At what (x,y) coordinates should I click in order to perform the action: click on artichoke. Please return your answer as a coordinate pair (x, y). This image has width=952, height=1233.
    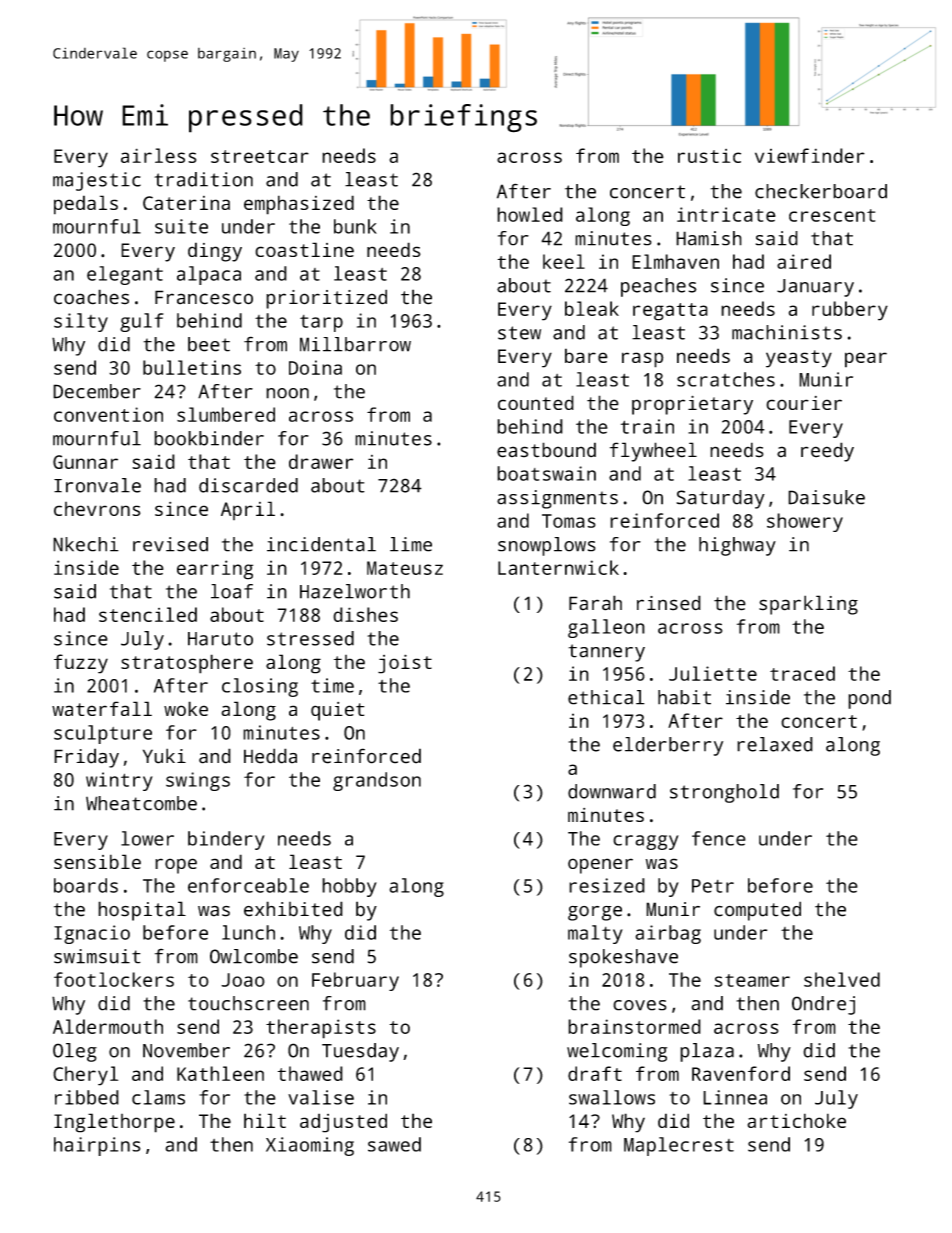
    Looking at the image, I should click on (796, 1120).
